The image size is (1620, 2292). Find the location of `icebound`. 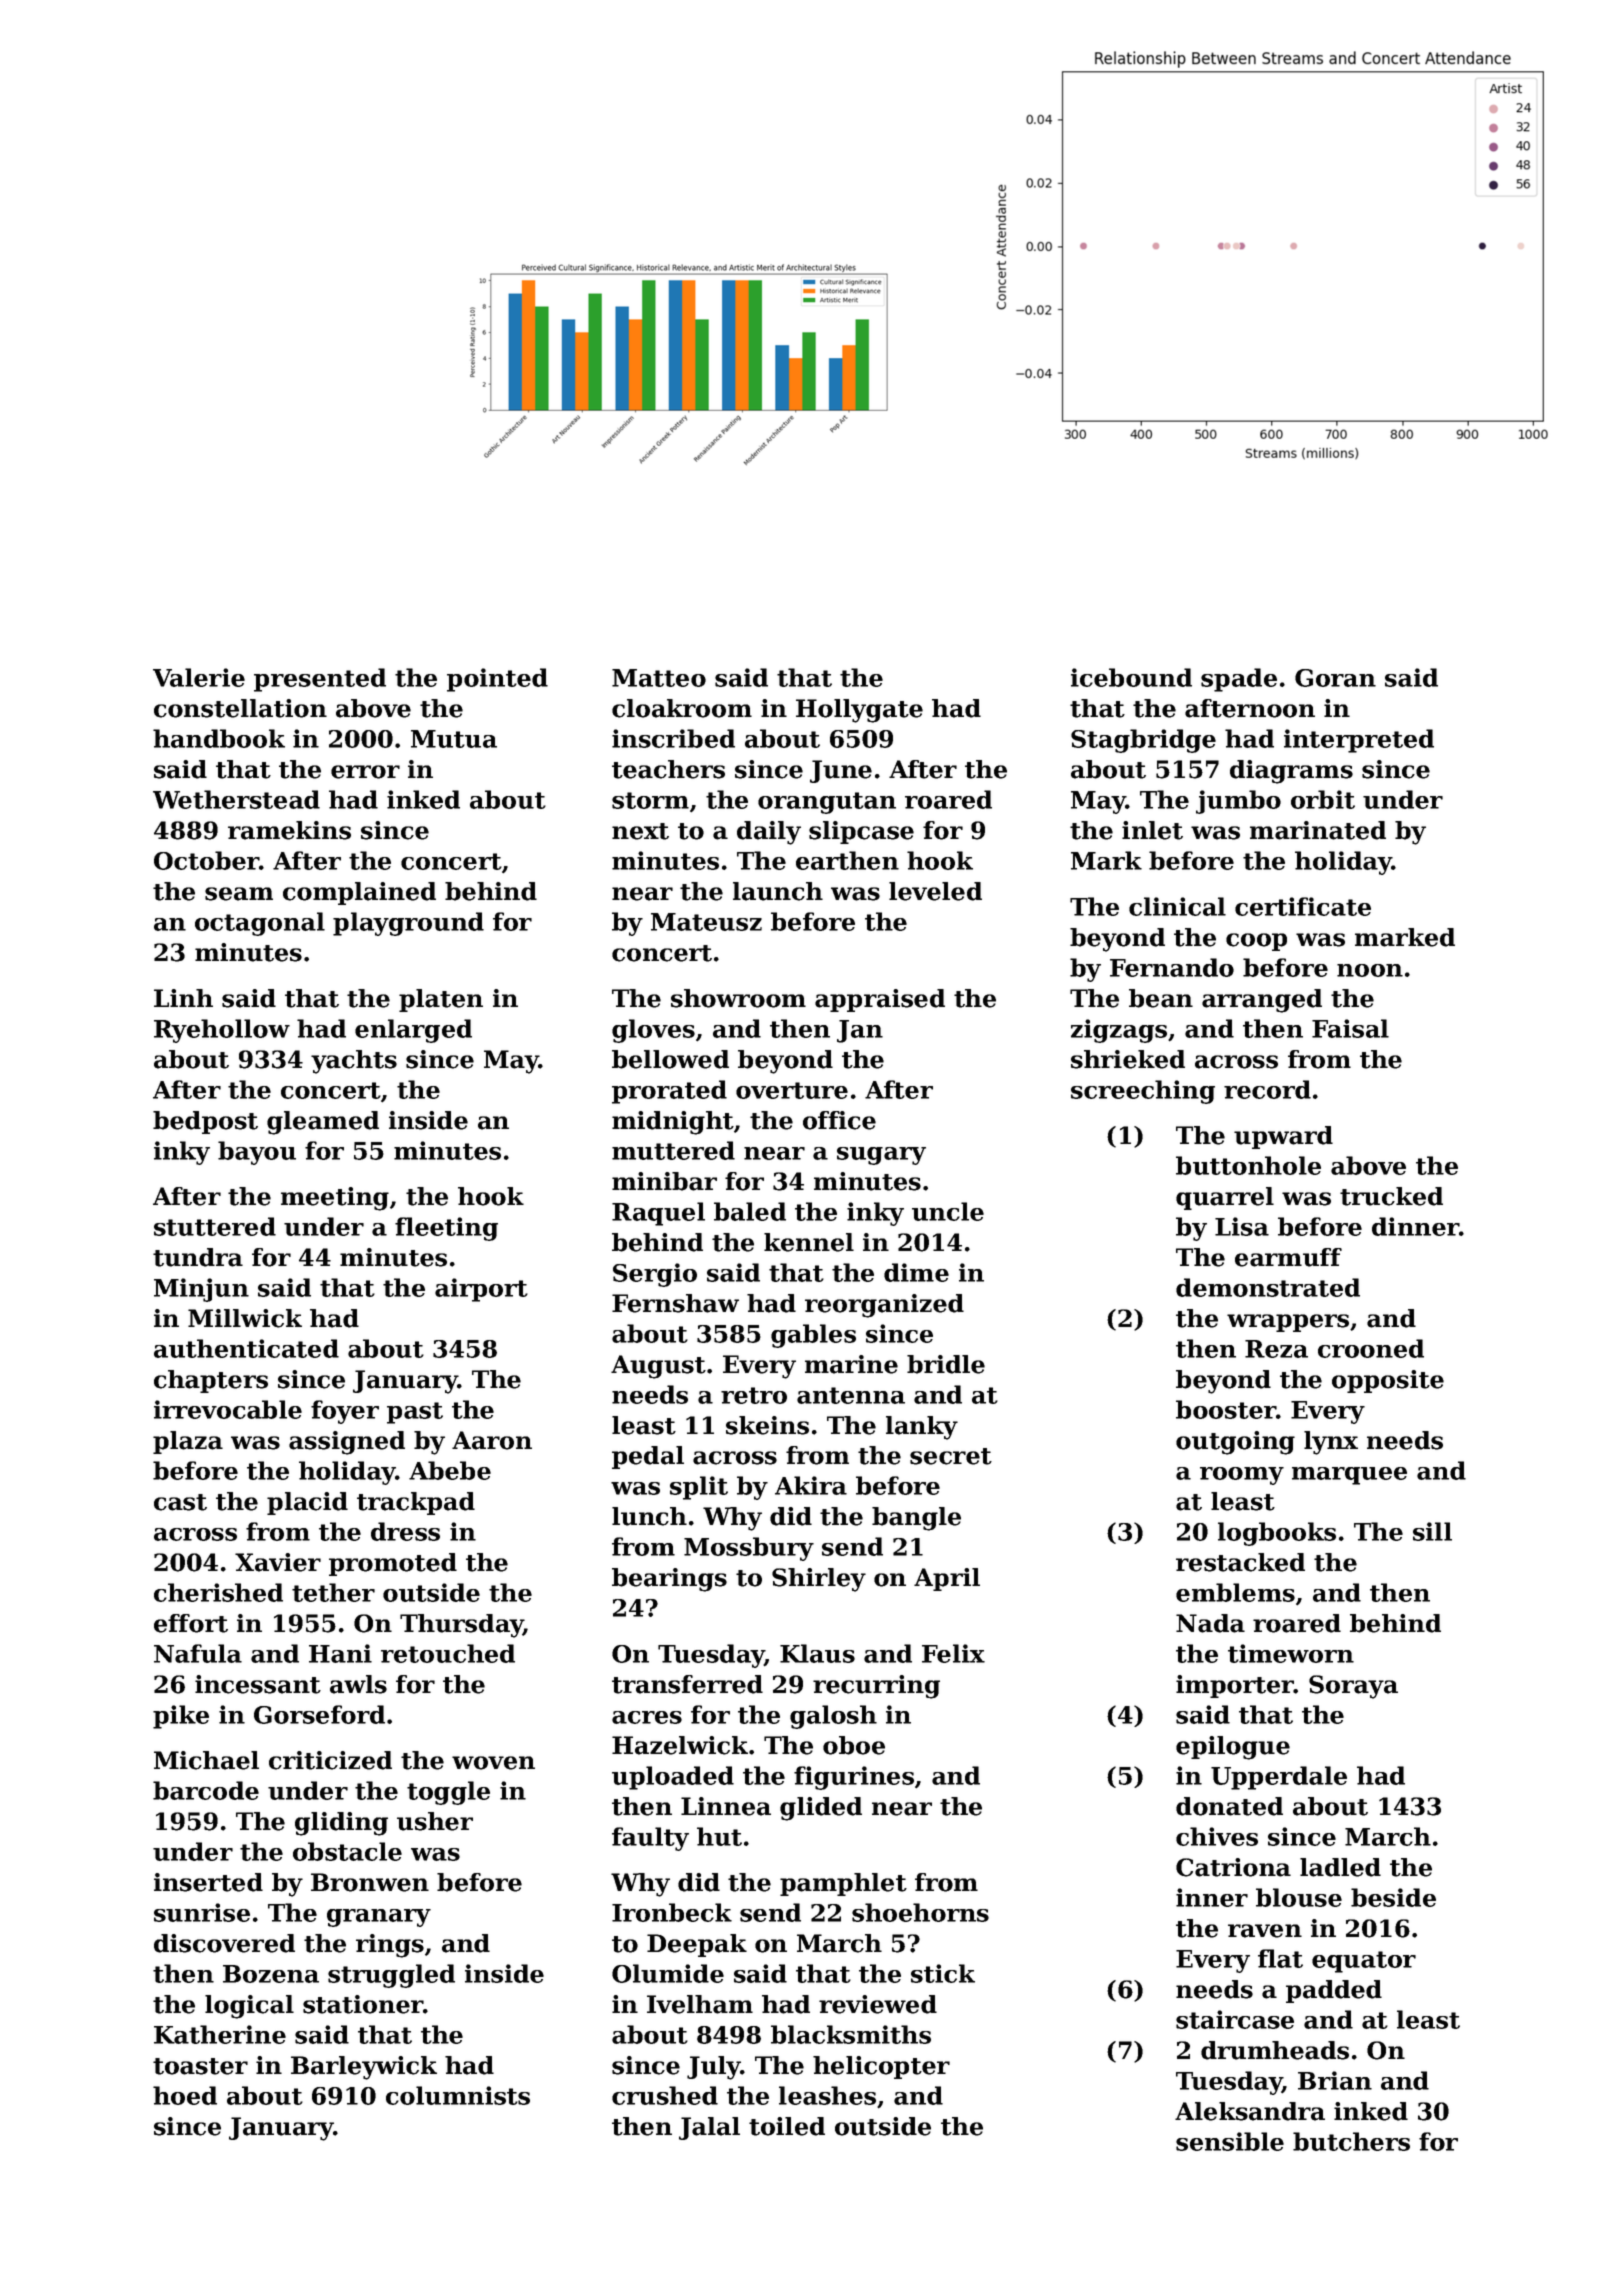

icebound is located at coordinates (1131, 677).
